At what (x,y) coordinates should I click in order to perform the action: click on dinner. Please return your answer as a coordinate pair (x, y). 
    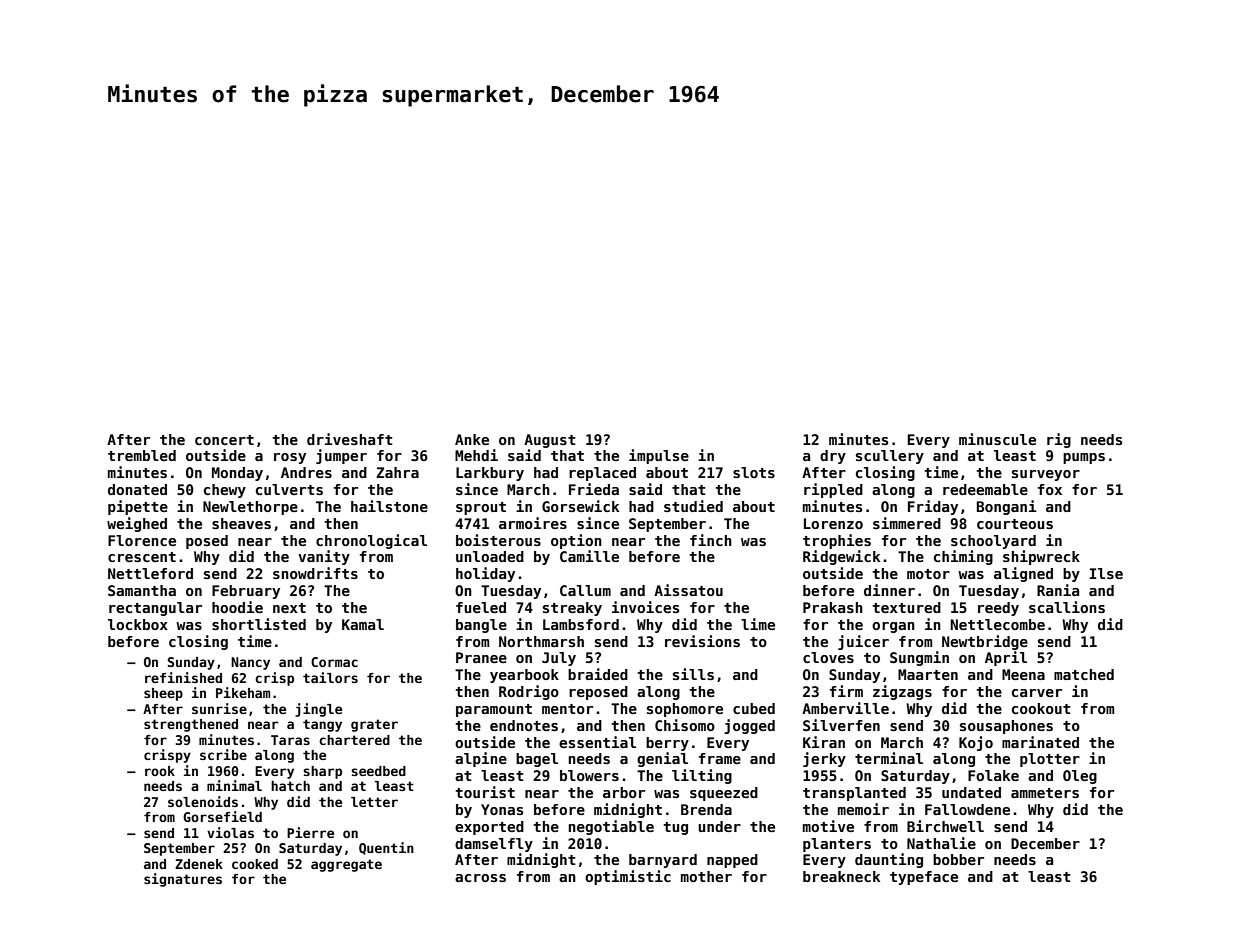
    Looking at the image, I should click on (889, 590).
